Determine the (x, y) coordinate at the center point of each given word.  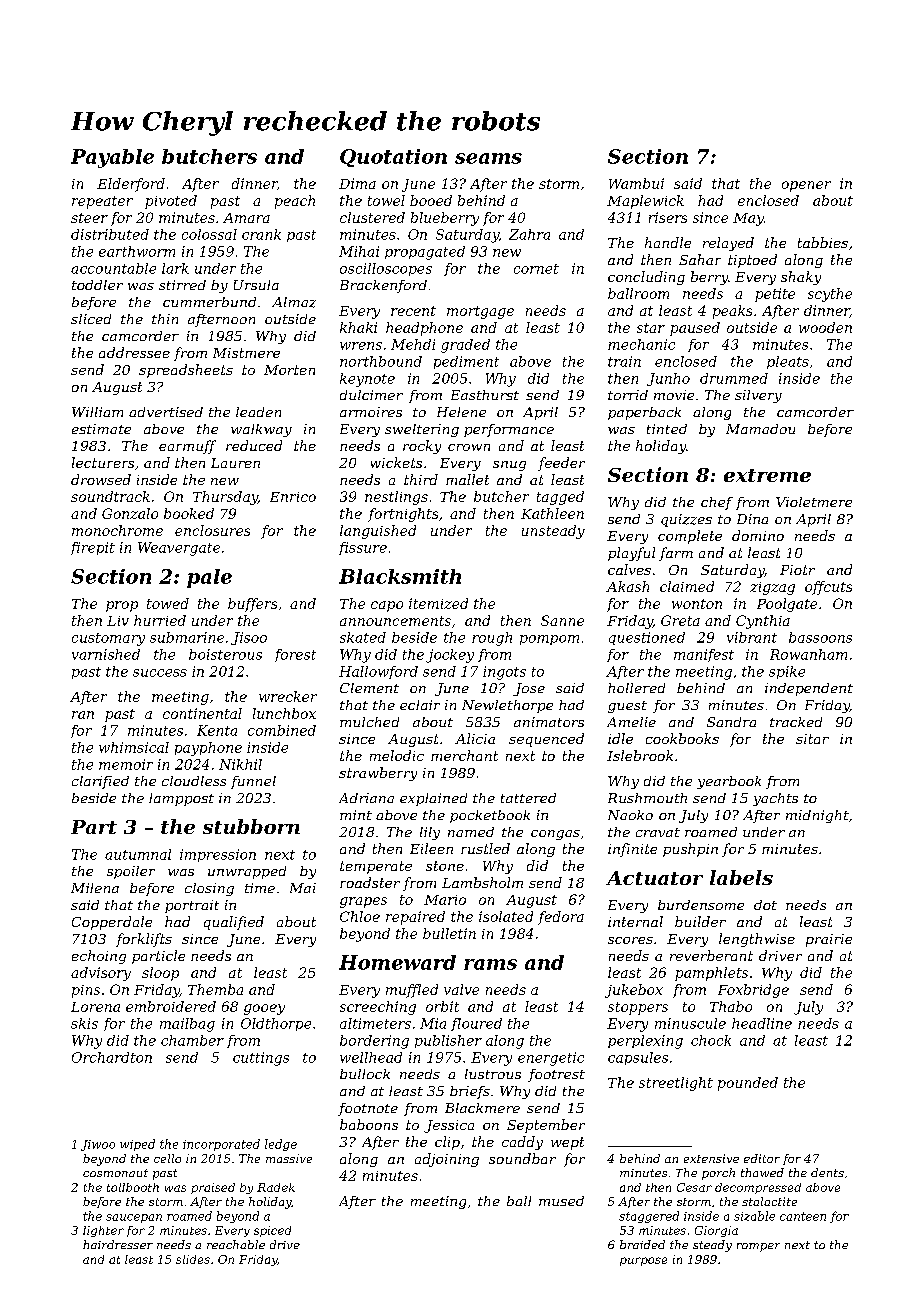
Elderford (131, 185)
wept (567, 1143)
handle (668, 242)
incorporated (221, 1145)
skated (363, 637)
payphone (208, 749)
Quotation (393, 158)
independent (809, 689)
